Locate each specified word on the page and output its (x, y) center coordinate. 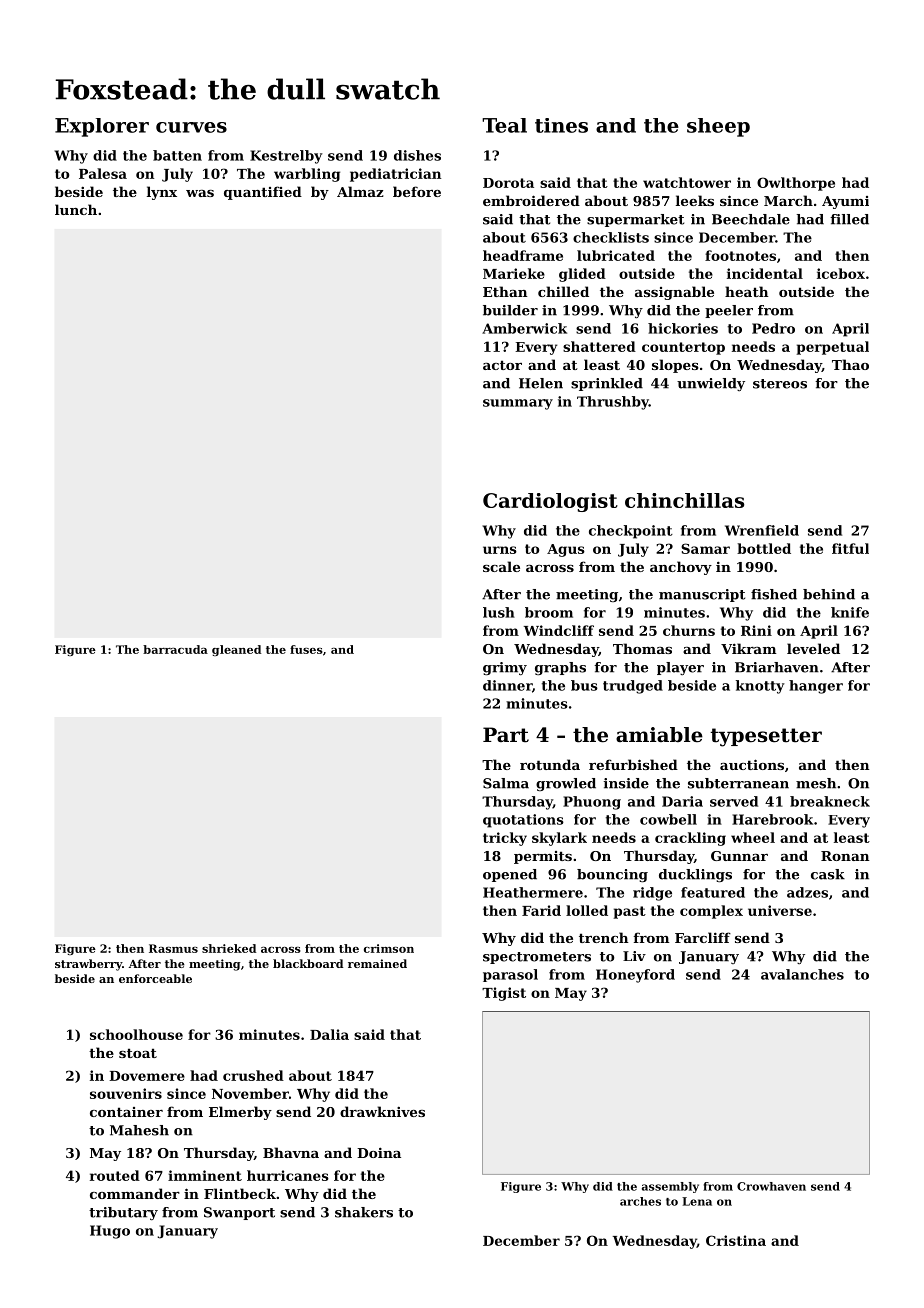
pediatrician (395, 175)
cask (828, 874)
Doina (379, 1152)
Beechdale (751, 219)
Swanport (239, 1213)
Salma (506, 783)
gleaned (236, 650)
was (200, 193)
